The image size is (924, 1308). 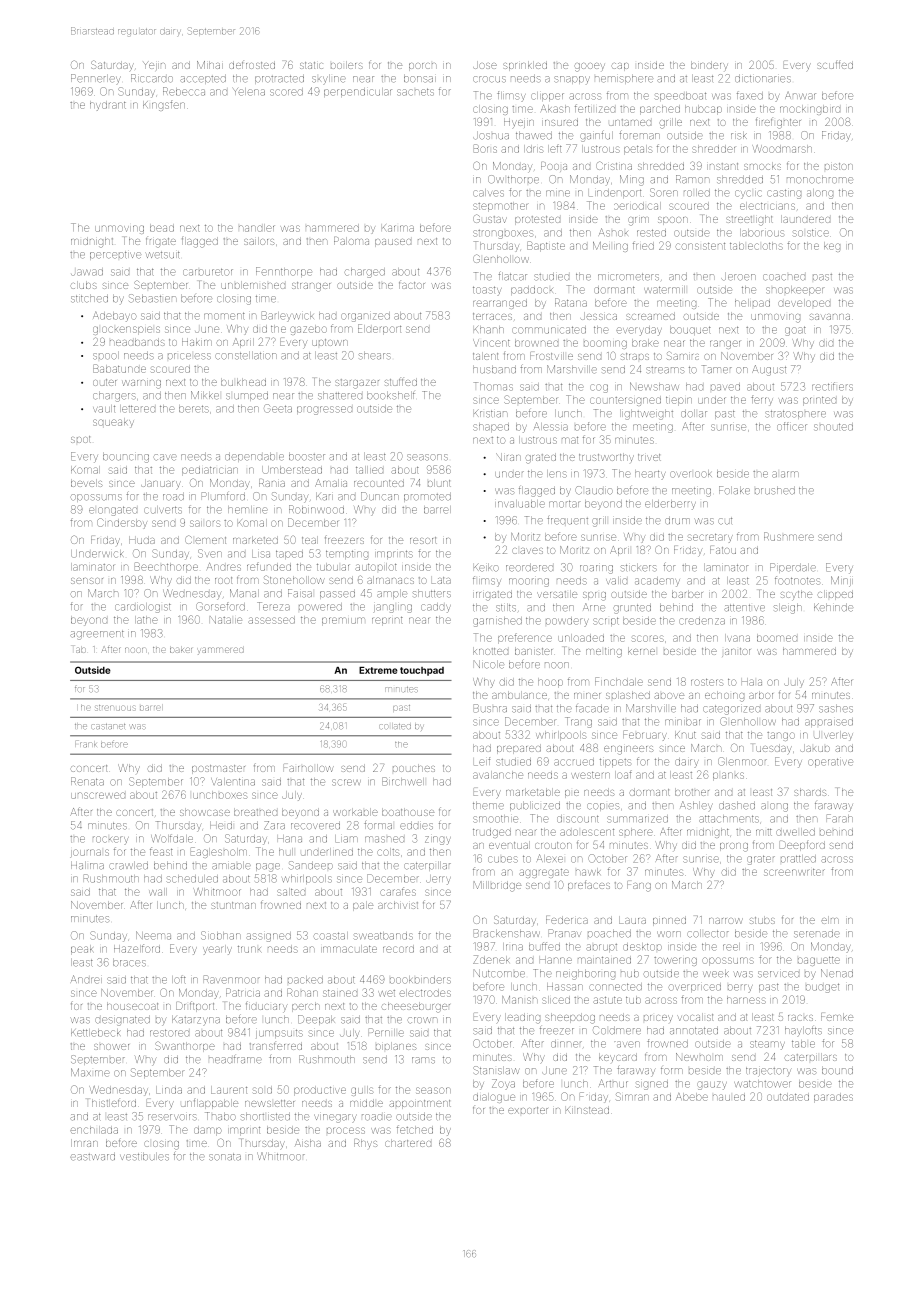 What do you see at coordinates (210, 65) in the document?
I see `Mihai` at bounding box center [210, 65].
